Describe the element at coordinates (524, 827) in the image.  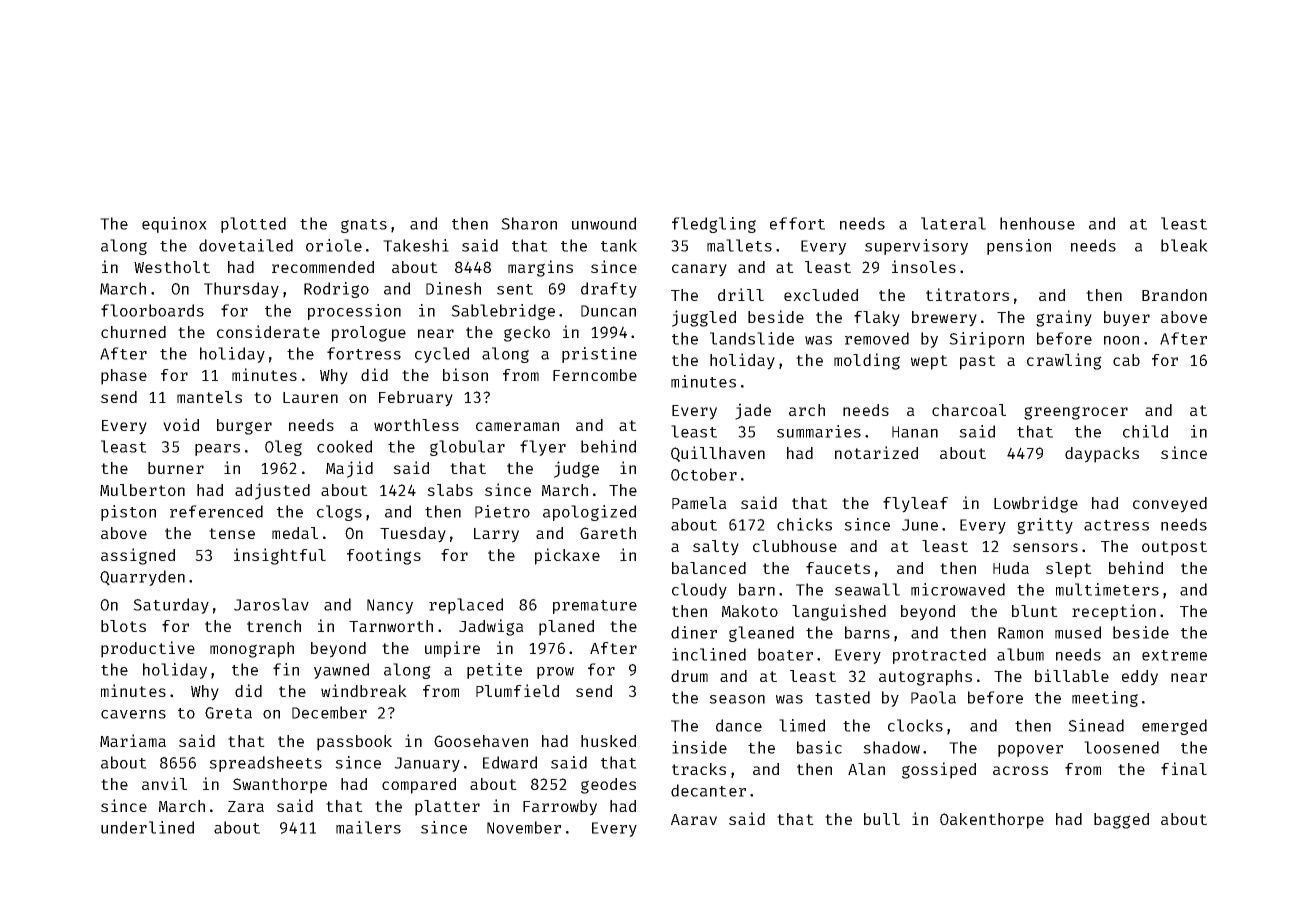
I see `November` at that location.
